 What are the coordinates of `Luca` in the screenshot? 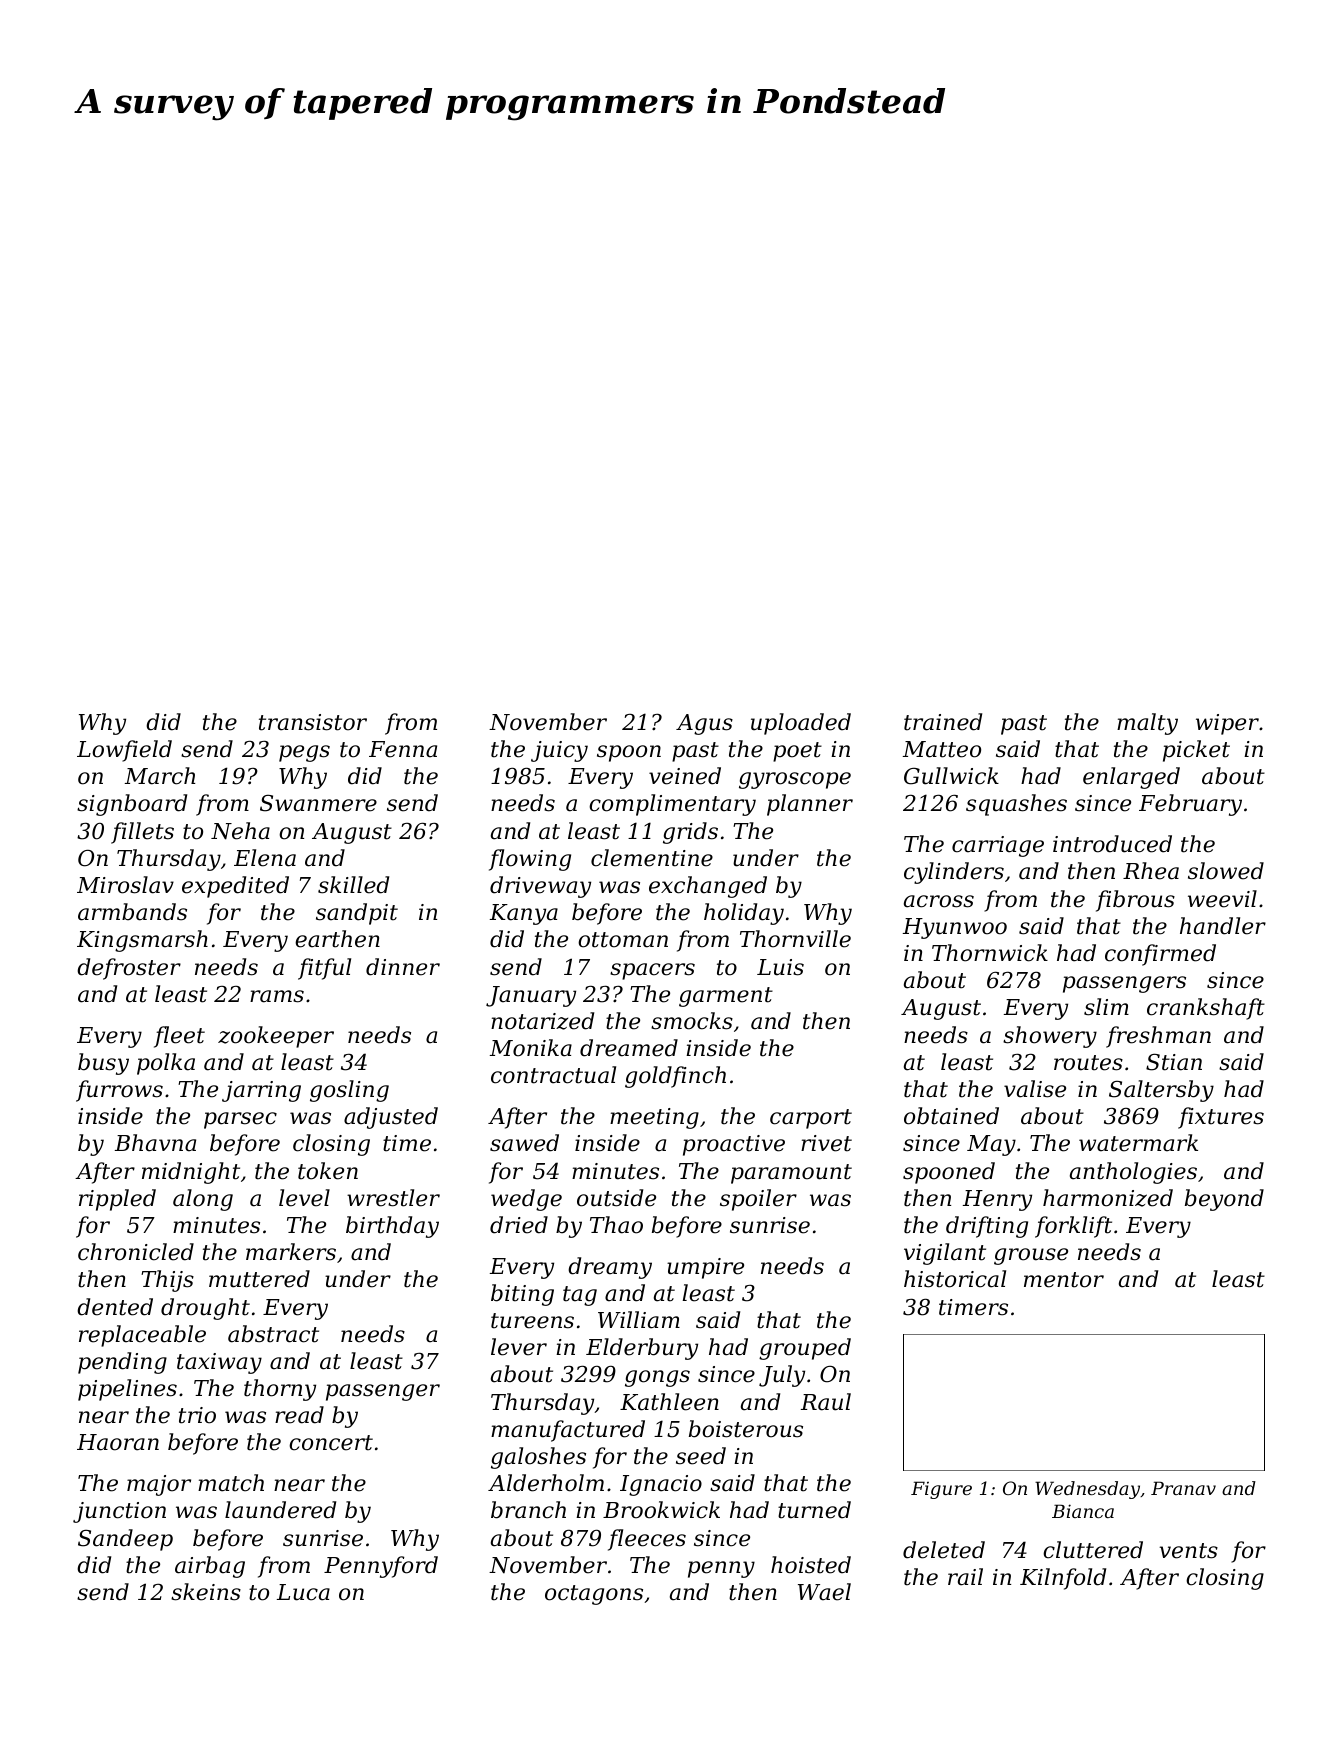 It's located at (303, 1592).
